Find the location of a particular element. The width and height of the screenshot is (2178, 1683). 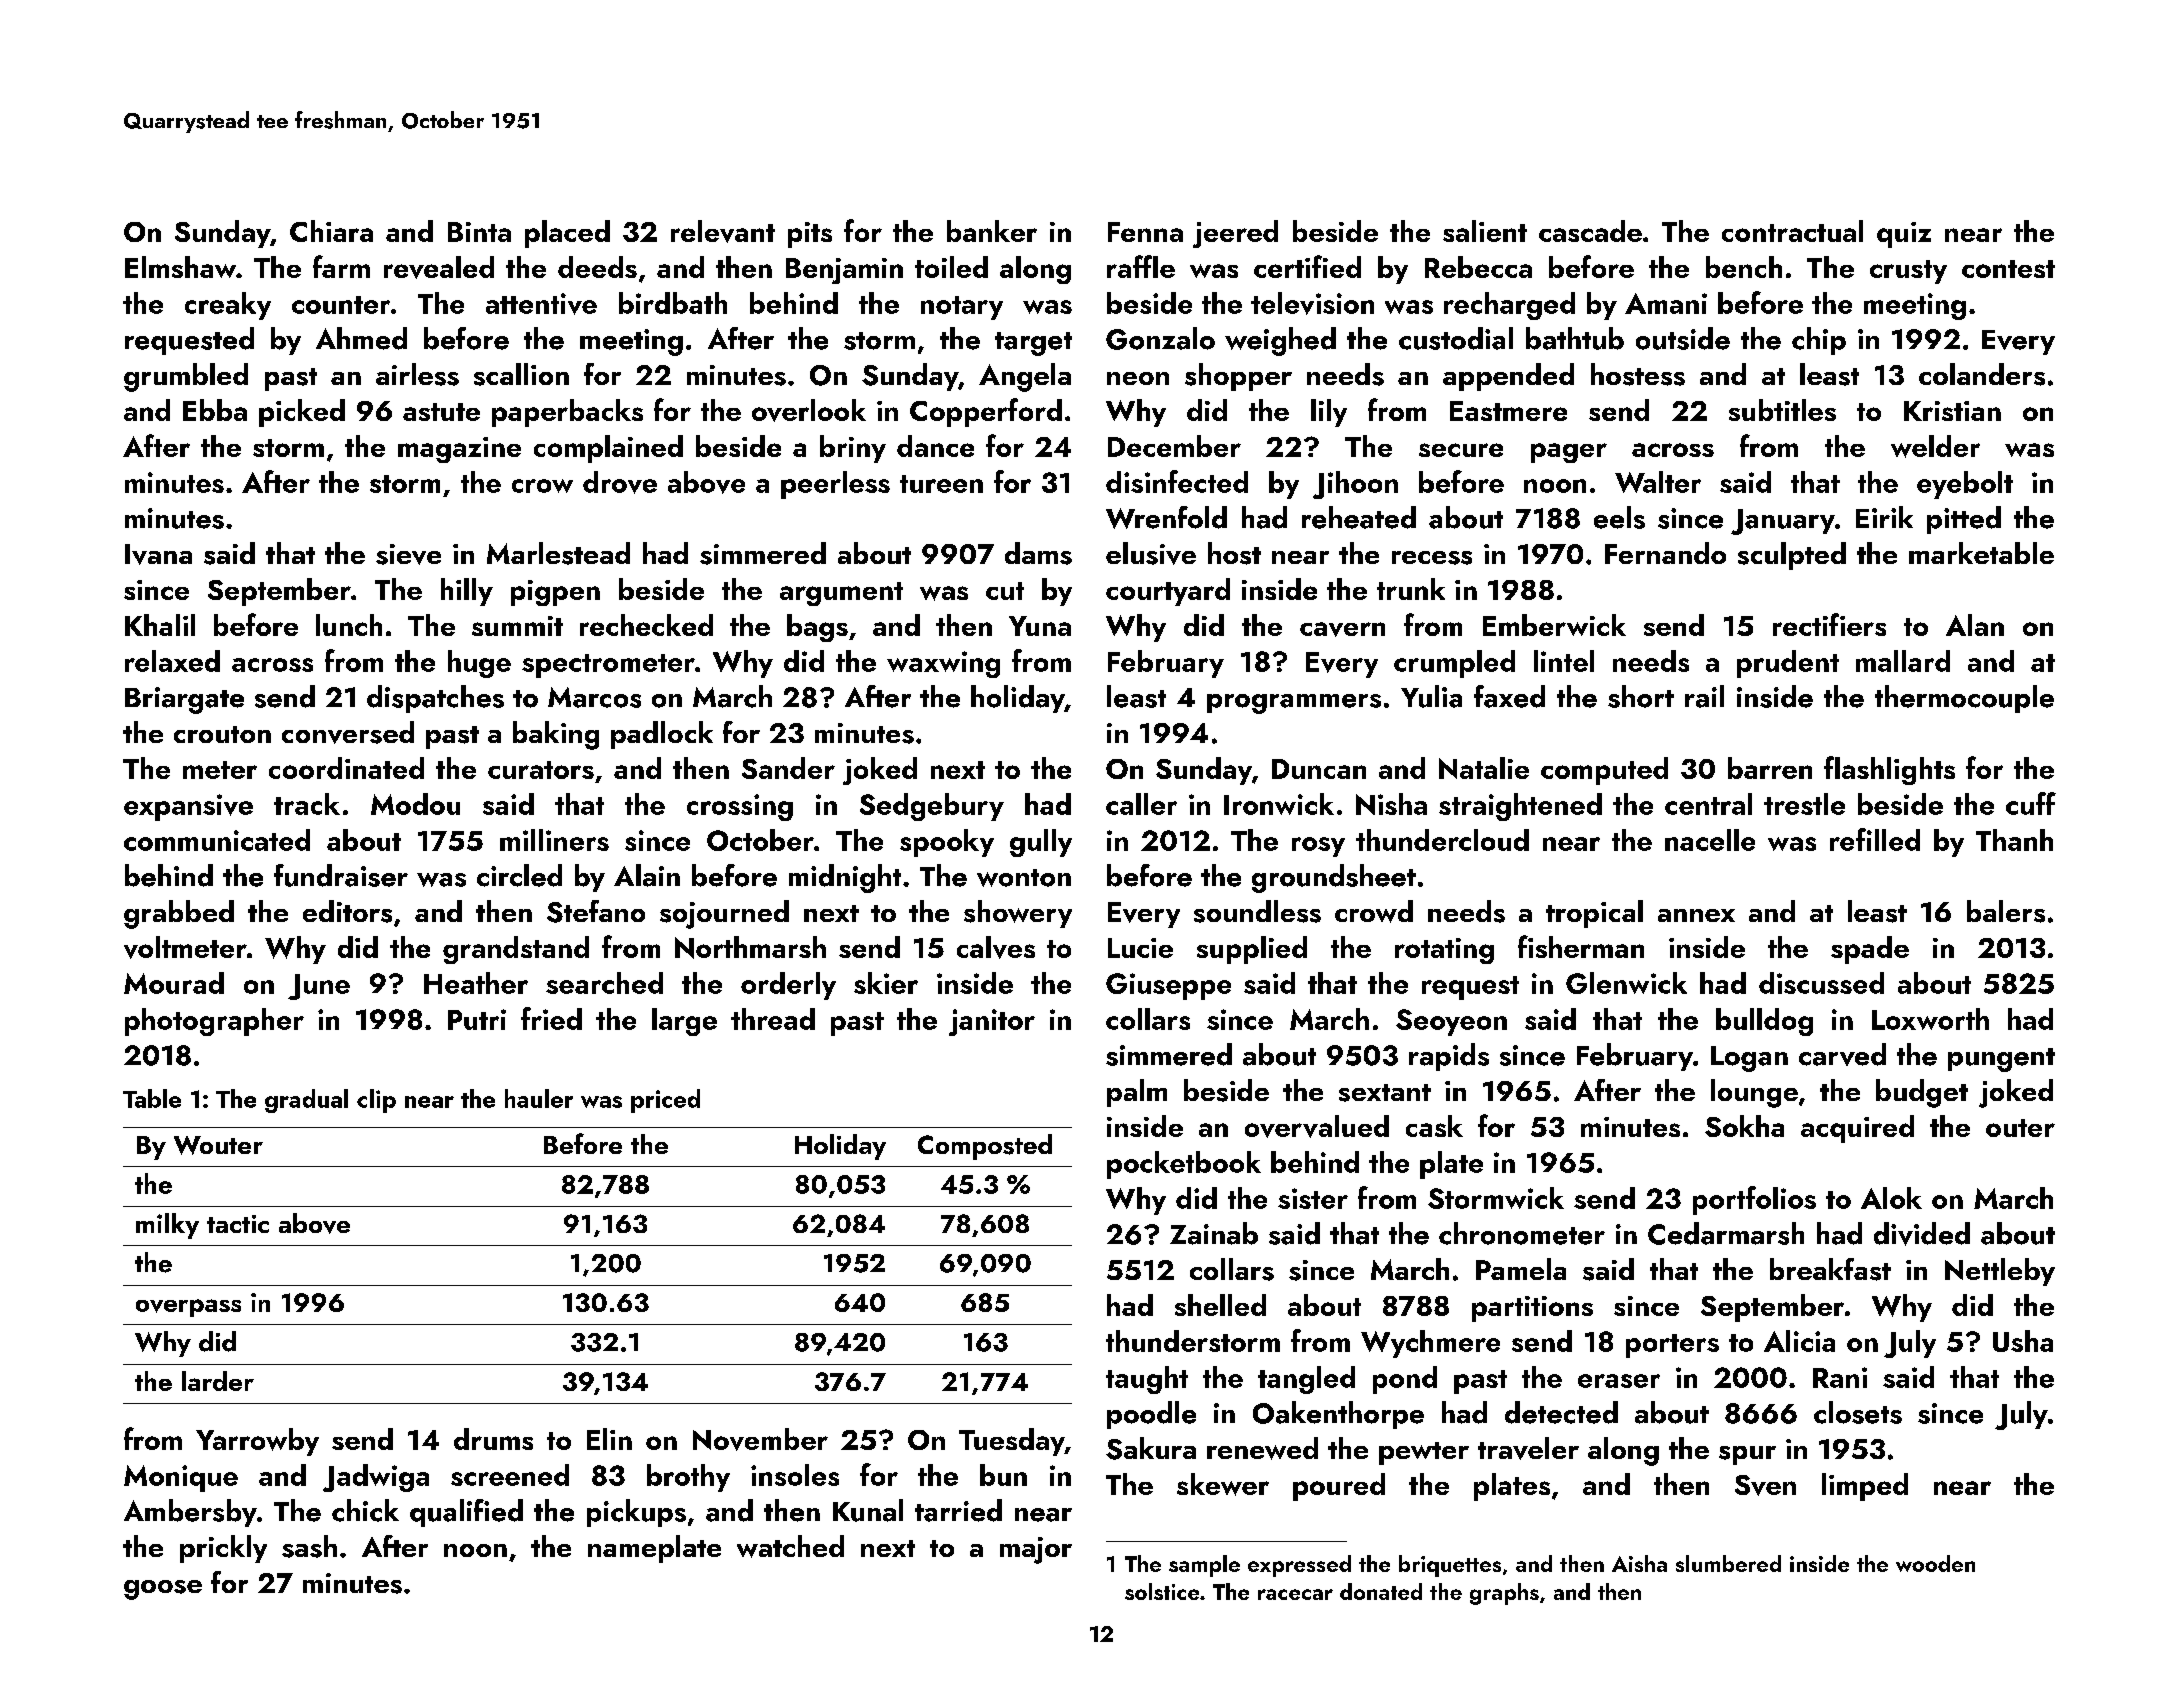

Sedgebury is located at coordinates (932, 807).
